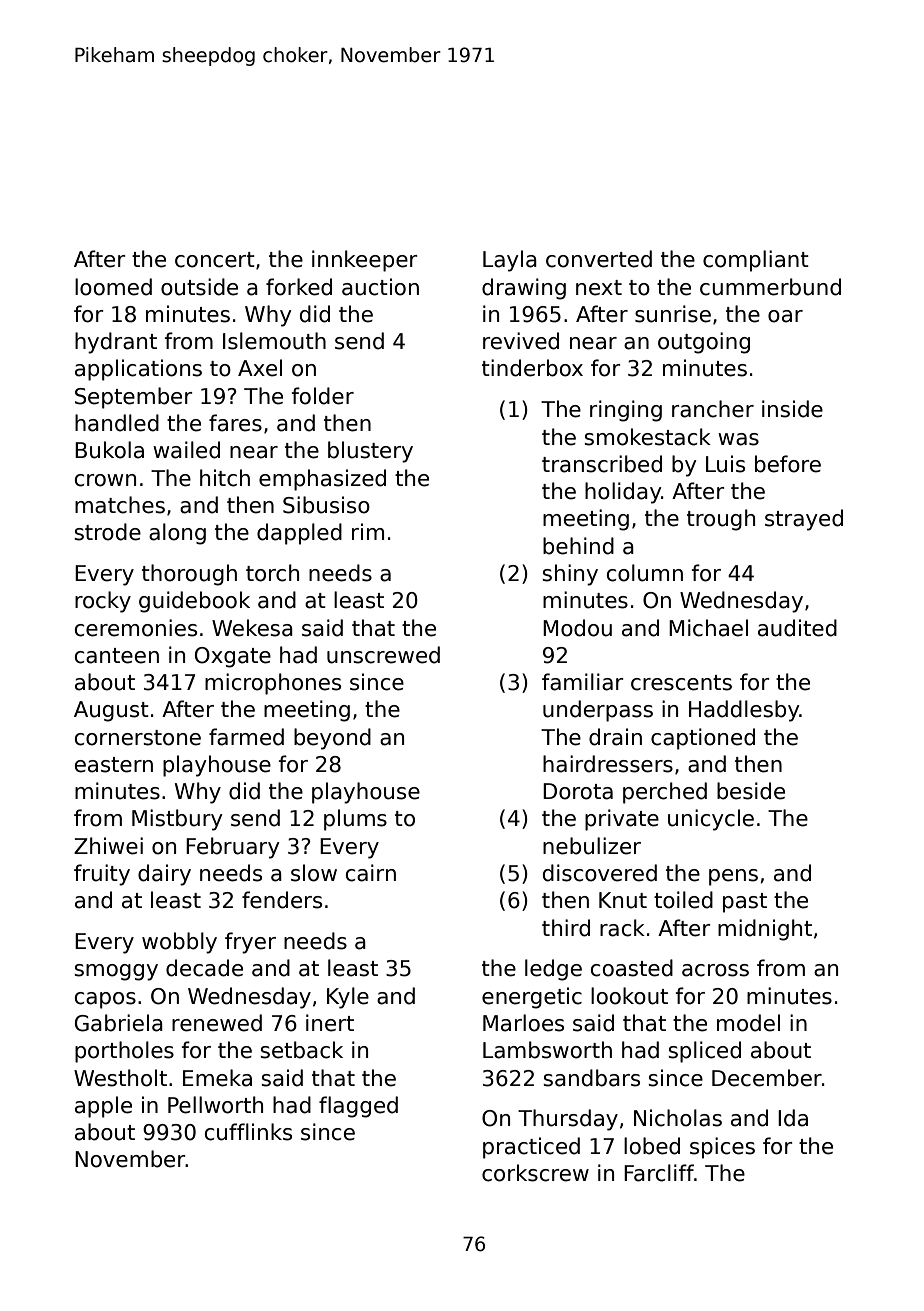 This screenshot has height=1311, width=924. Describe the element at coordinates (756, 261) in the screenshot. I see `compliant` at that location.
